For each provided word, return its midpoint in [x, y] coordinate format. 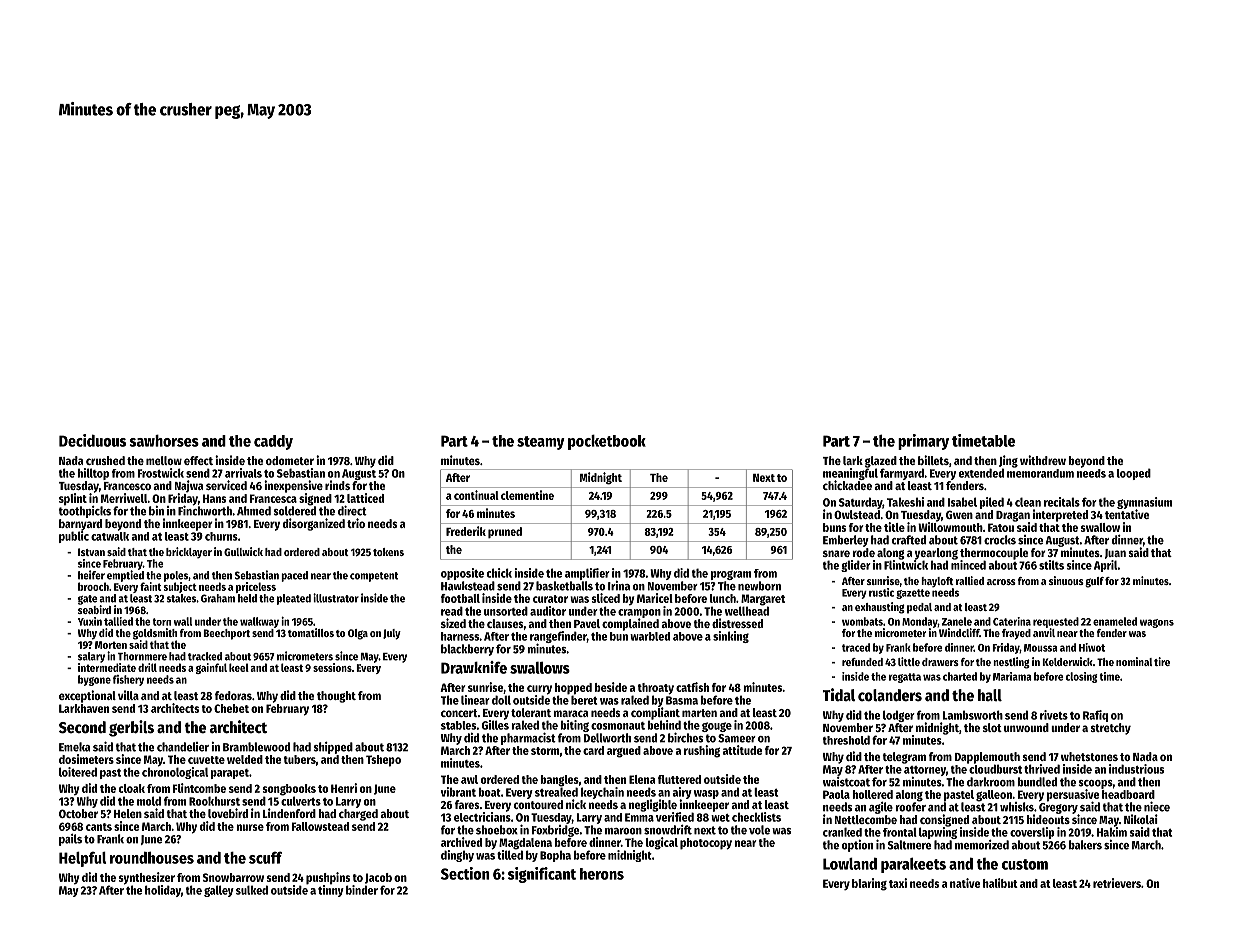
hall [990, 695]
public [74, 537]
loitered [78, 772]
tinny [331, 891]
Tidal [839, 694]
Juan [1115, 554]
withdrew [1043, 460]
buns [834, 527]
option [857, 846]
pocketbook [607, 442]
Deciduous [92, 440]
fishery [128, 680]
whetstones [1089, 756]
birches [685, 737]
